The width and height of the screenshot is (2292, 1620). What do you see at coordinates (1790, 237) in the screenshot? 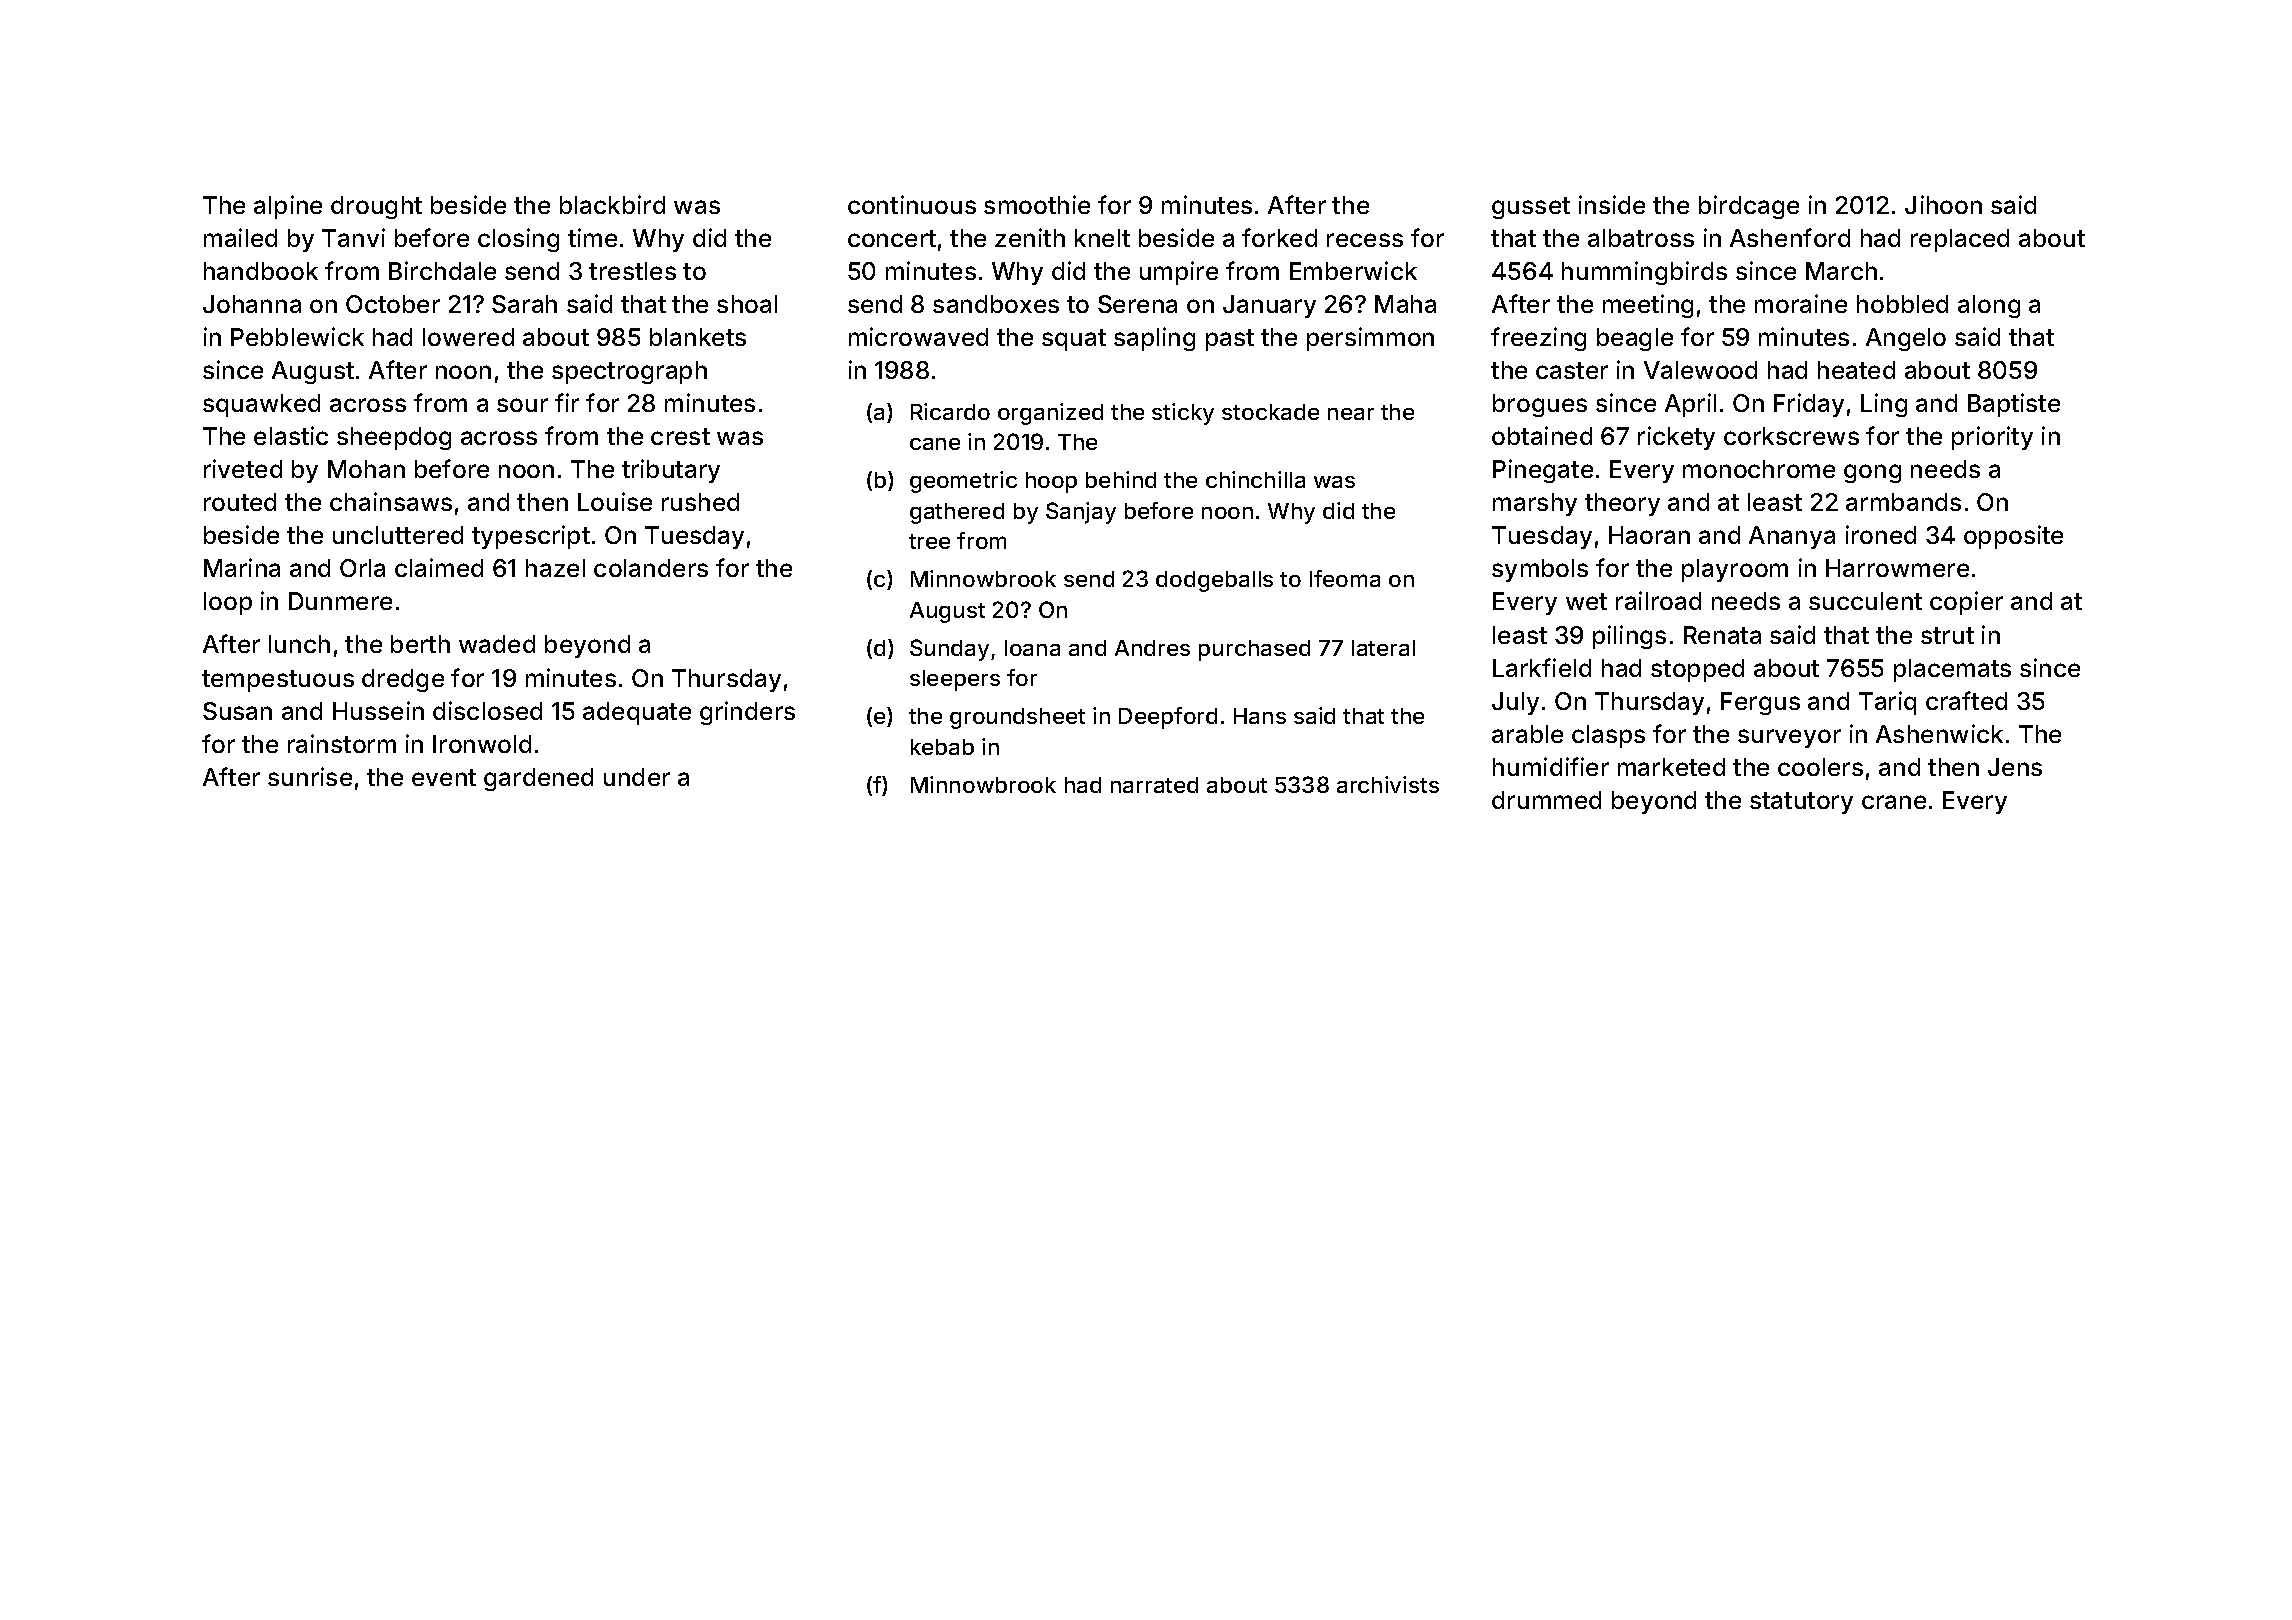
I see `Ashenford` at bounding box center [1790, 237].
